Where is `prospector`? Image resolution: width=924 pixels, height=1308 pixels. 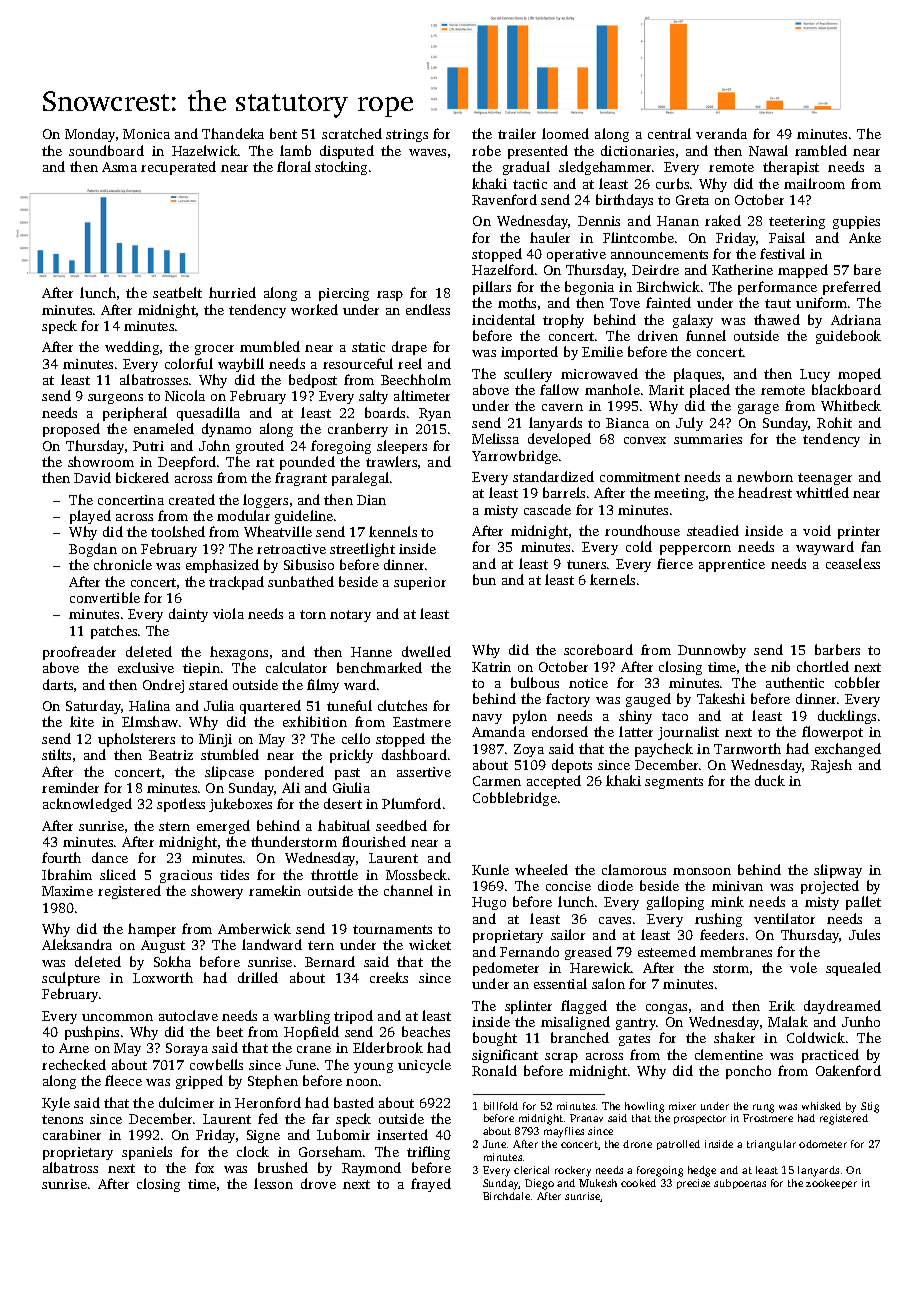
prospector is located at coordinates (700, 1119).
